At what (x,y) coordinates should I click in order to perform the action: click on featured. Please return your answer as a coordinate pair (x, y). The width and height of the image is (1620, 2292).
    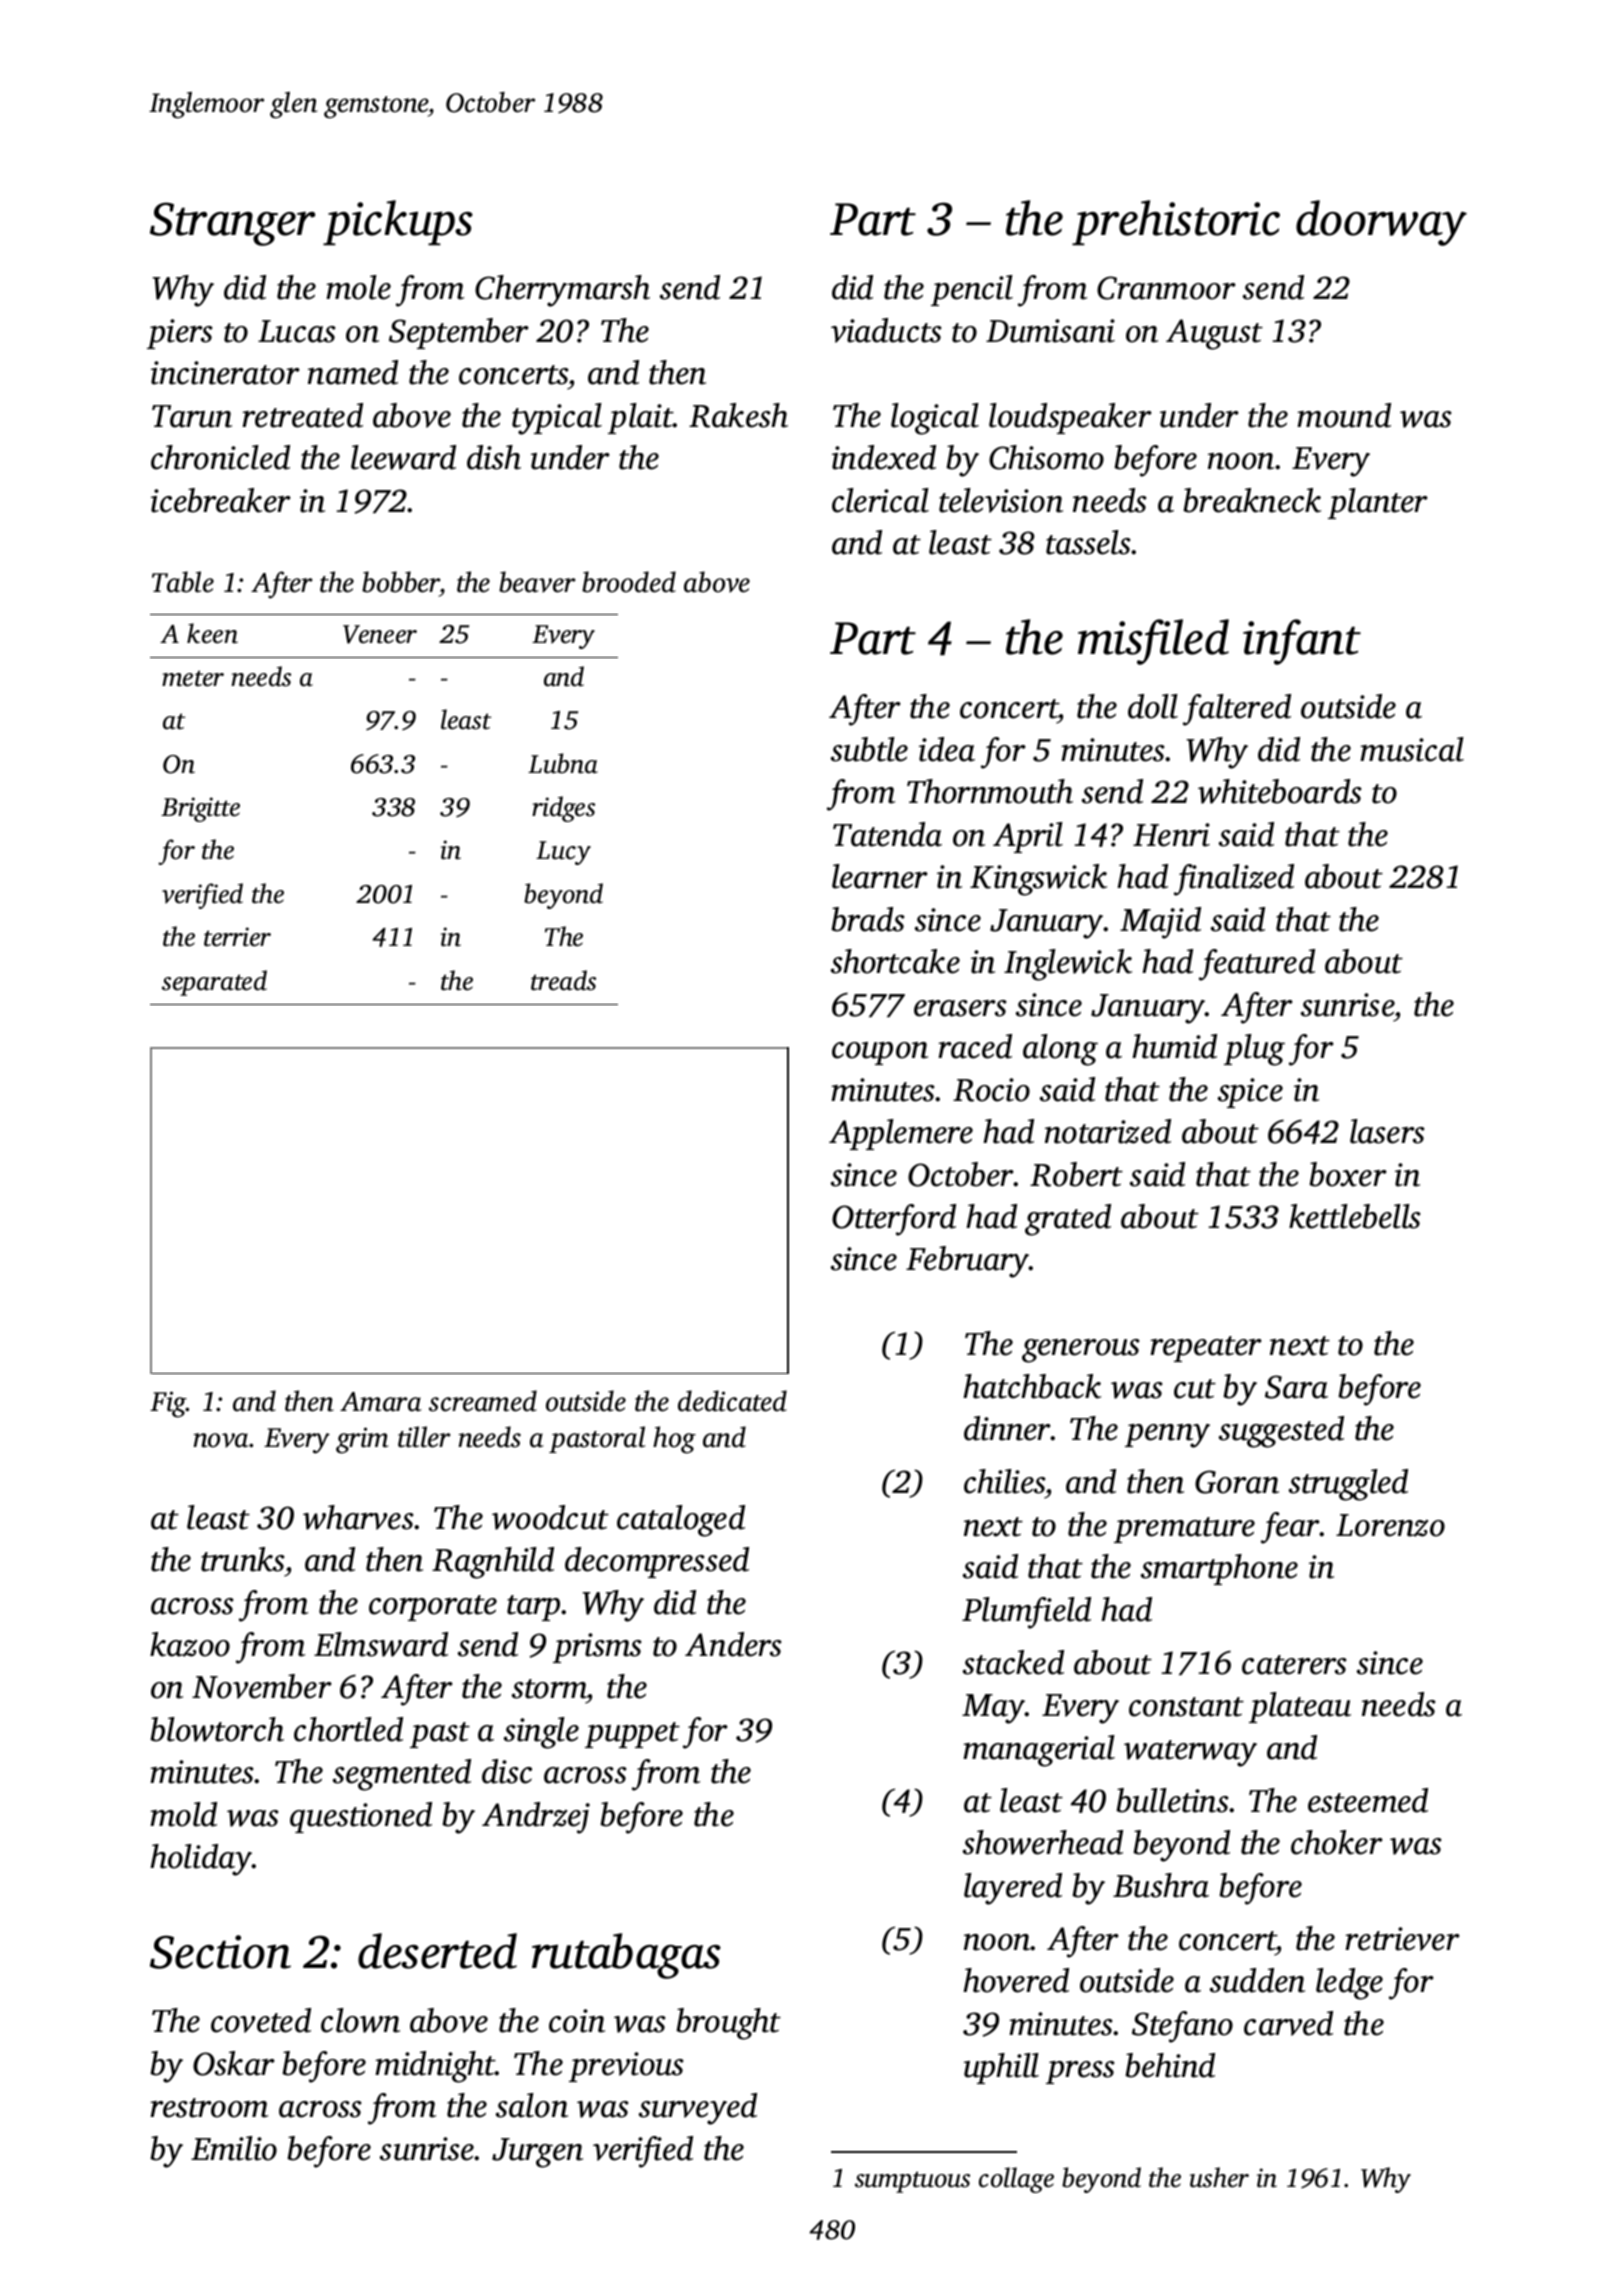
    Looking at the image, I should click on (1257, 965).
